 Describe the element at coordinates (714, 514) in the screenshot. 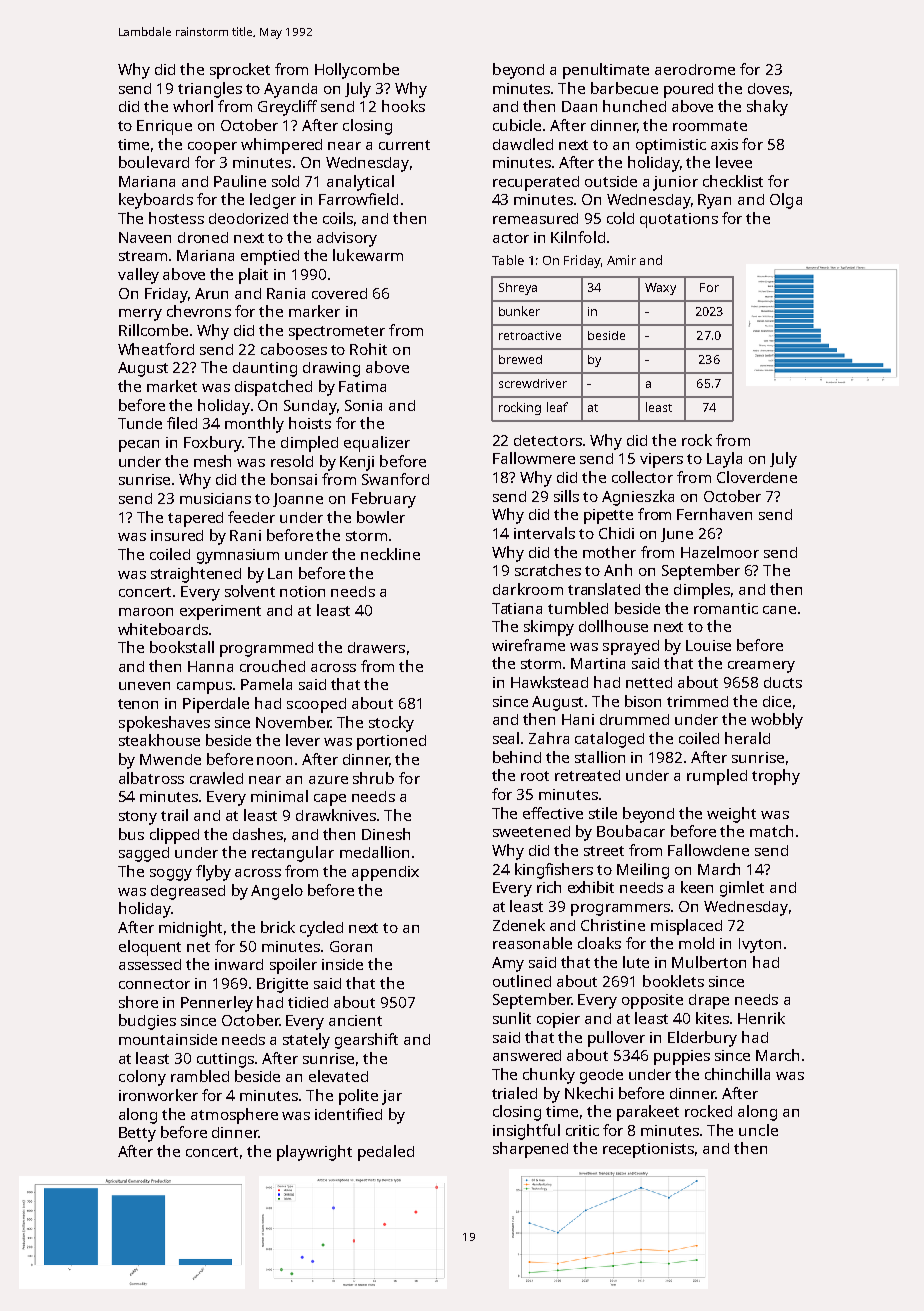

I see `Fernhaven` at that location.
